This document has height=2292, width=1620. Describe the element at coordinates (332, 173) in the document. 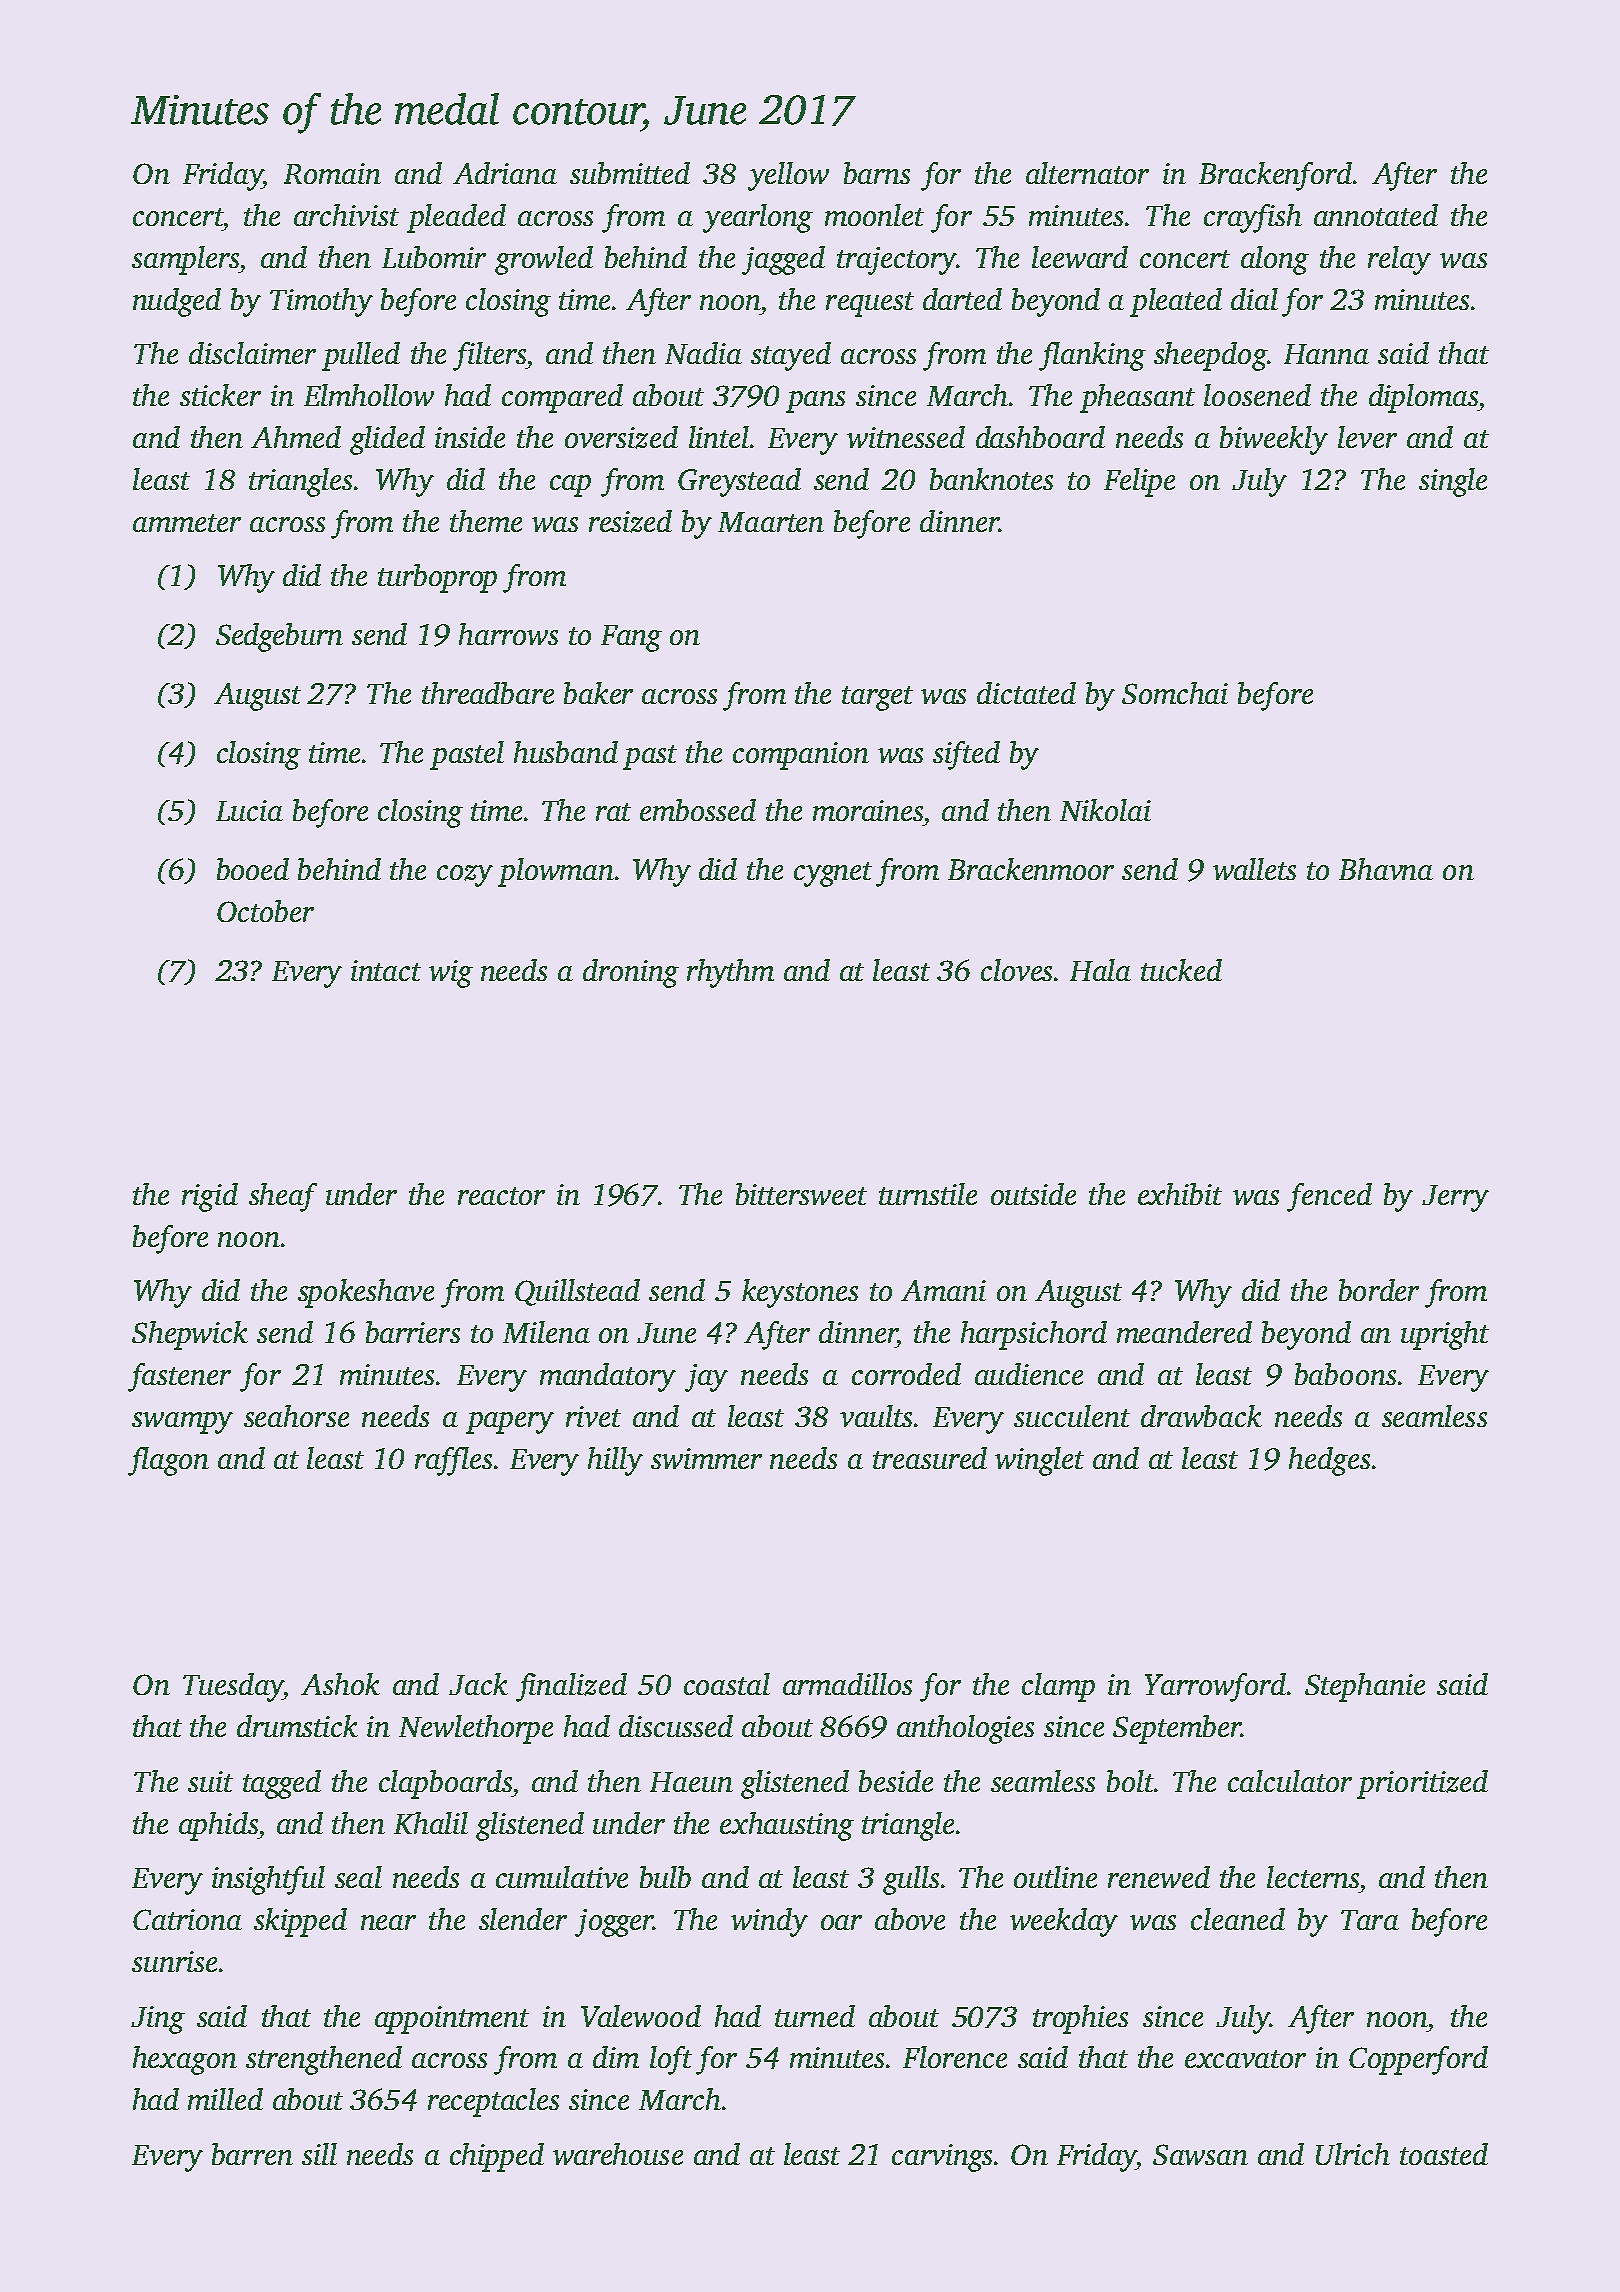

I see `Romain` at that location.
